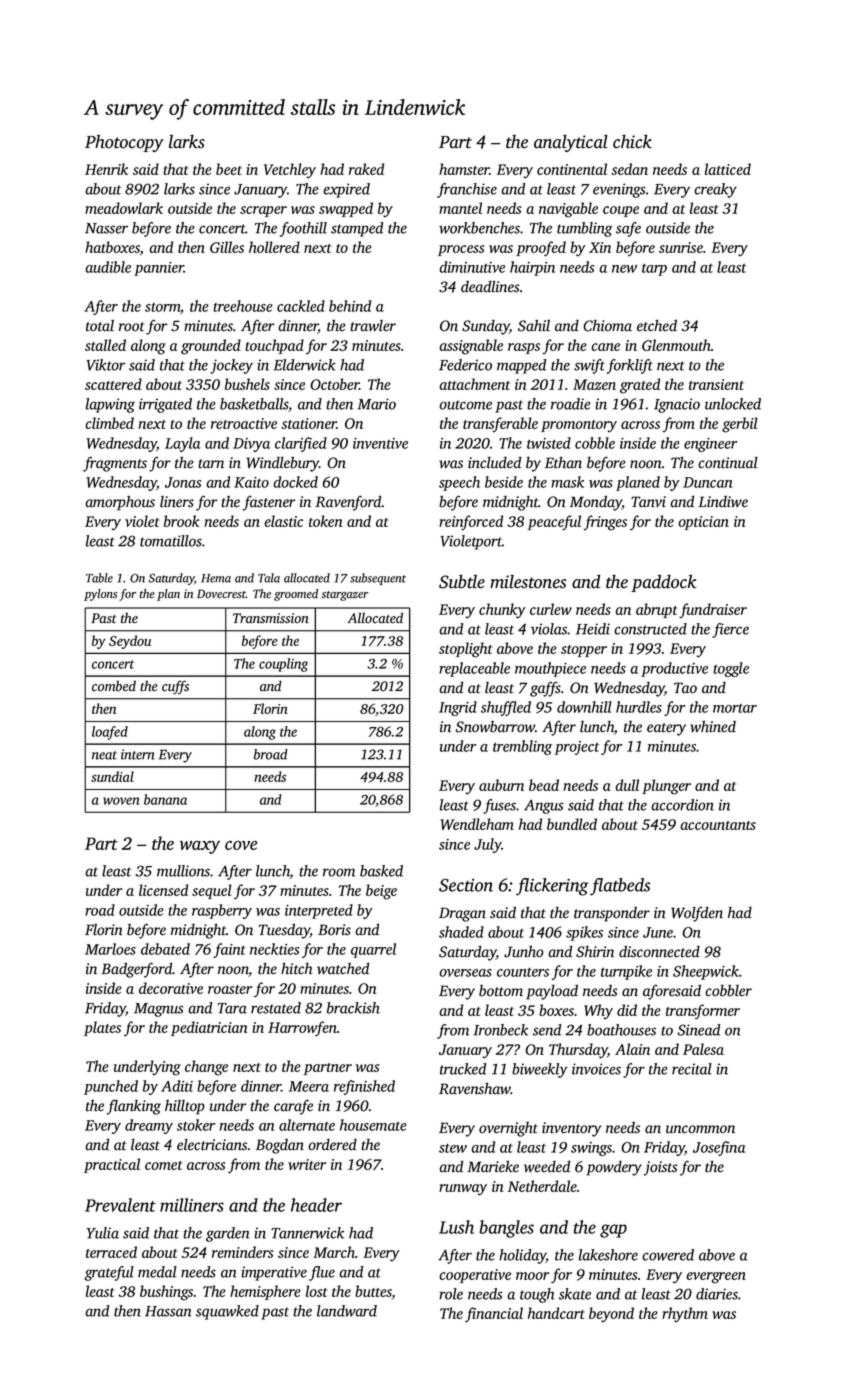  I want to click on medal, so click(157, 1272).
